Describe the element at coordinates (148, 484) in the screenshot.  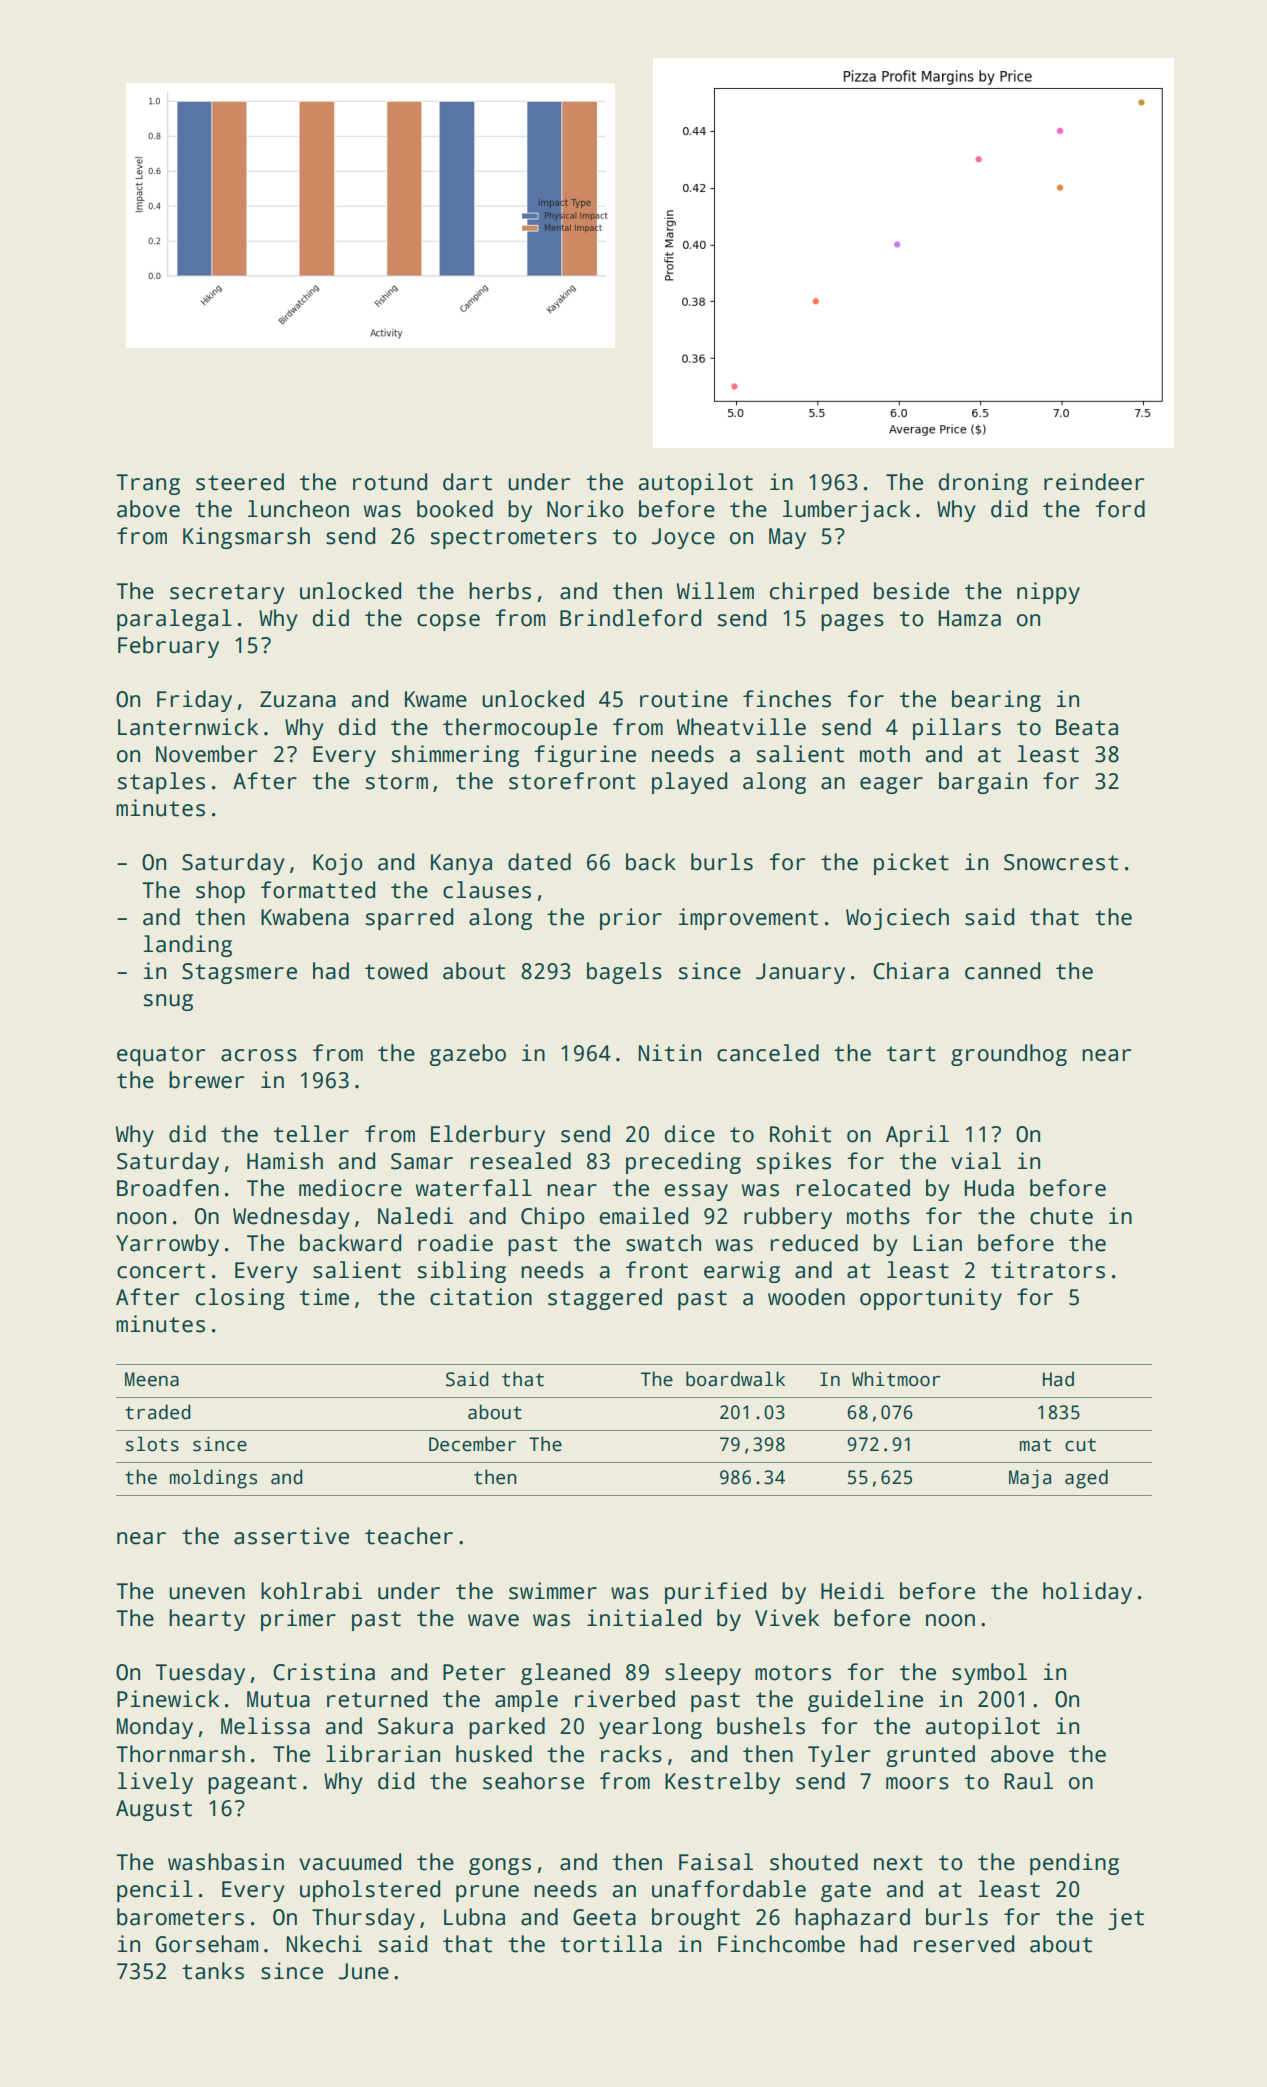
I see `Trang` at that location.
